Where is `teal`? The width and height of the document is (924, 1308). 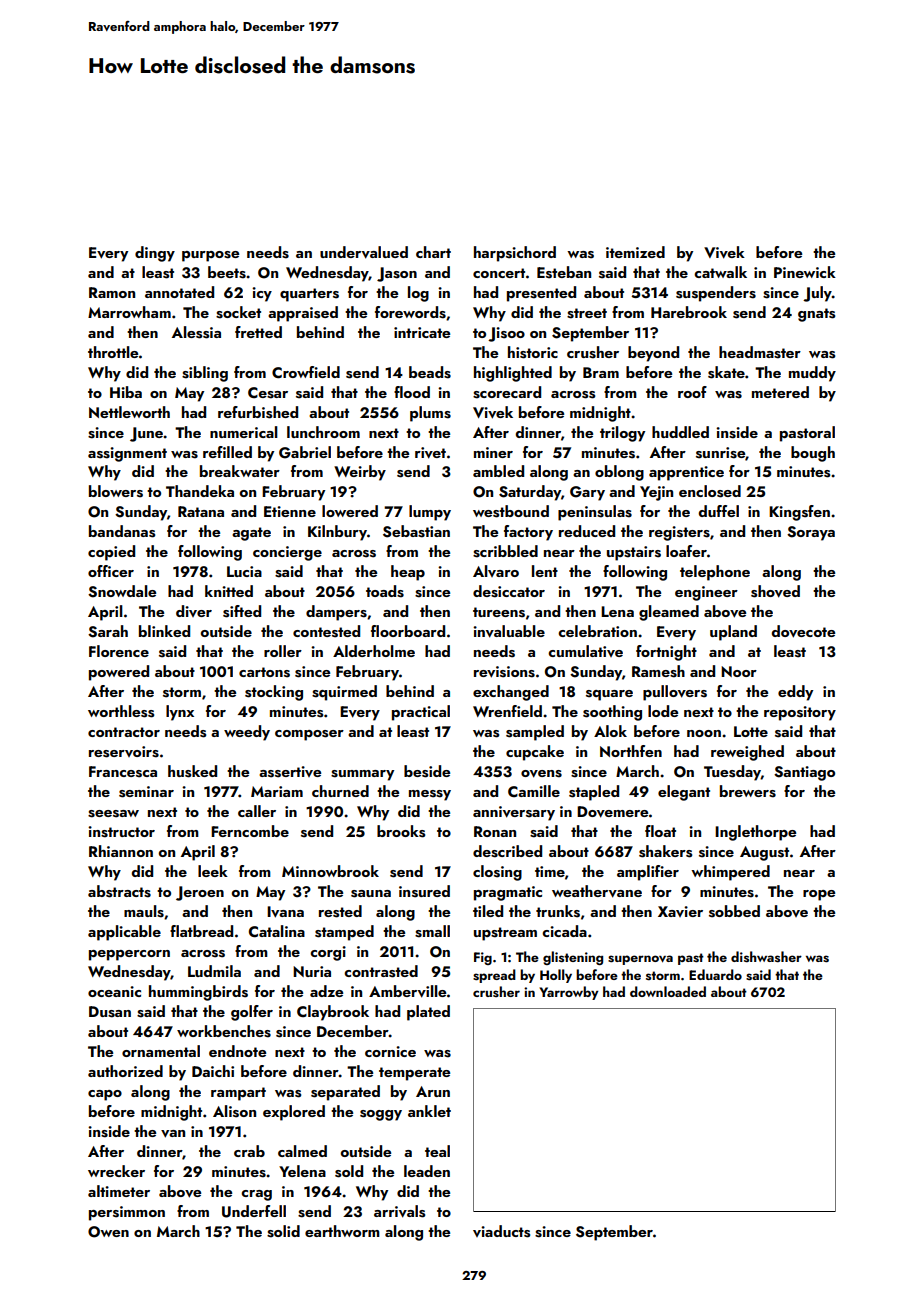 teal is located at coordinates (437, 1151).
